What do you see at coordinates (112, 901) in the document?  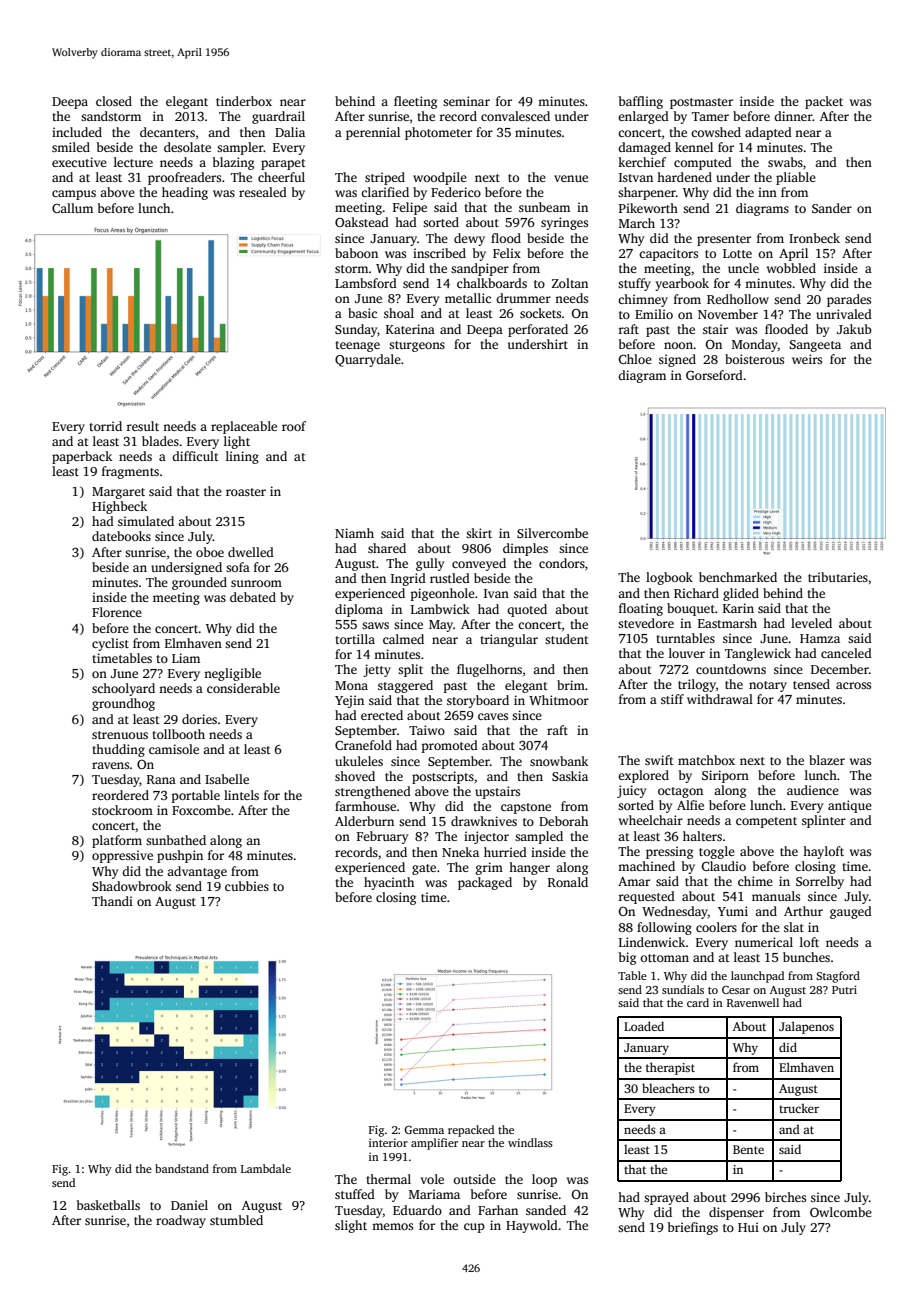 I see `Thandi` at bounding box center [112, 901].
